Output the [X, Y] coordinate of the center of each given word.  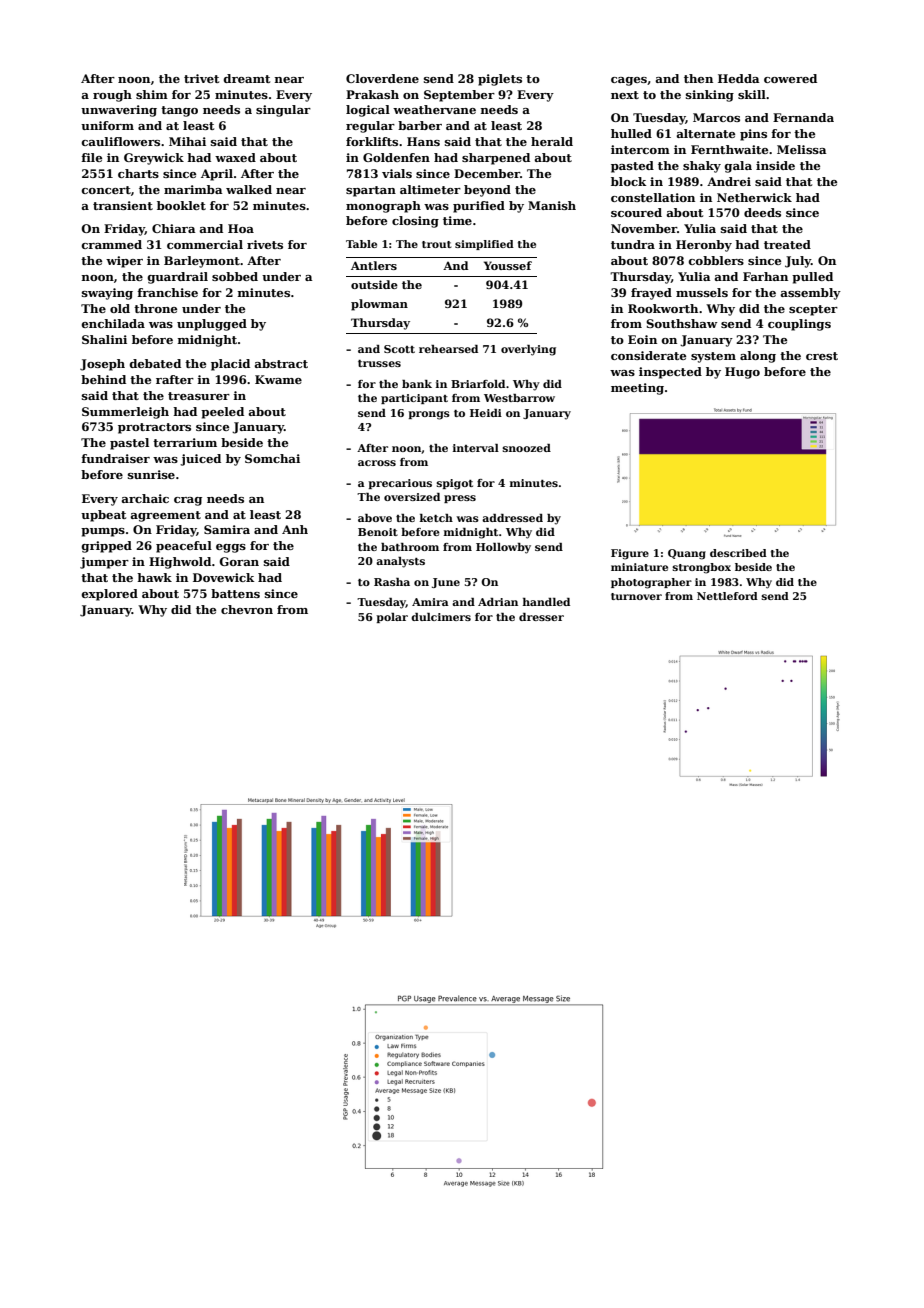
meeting [637, 389]
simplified [484, 245]
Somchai [272, 458]
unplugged [212, 325]
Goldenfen [396, 157]
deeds [762, 212]
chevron [247, 609]
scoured [636, 212]
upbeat [103, 516]
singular [283, 111]
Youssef [508, 265]
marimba [193, 189]
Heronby [704, 246]
